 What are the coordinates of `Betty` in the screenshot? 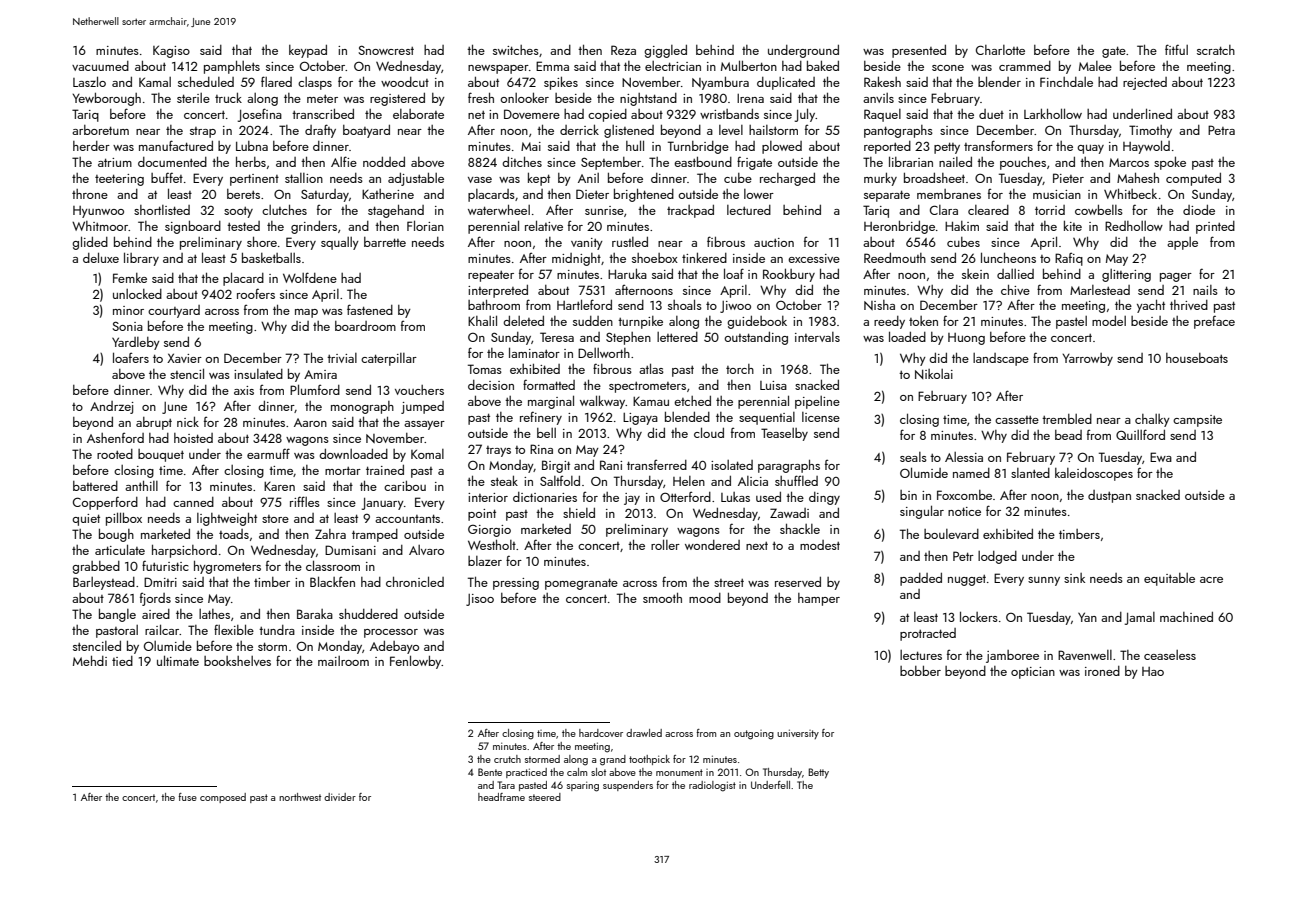 It's located at (818, 773).
